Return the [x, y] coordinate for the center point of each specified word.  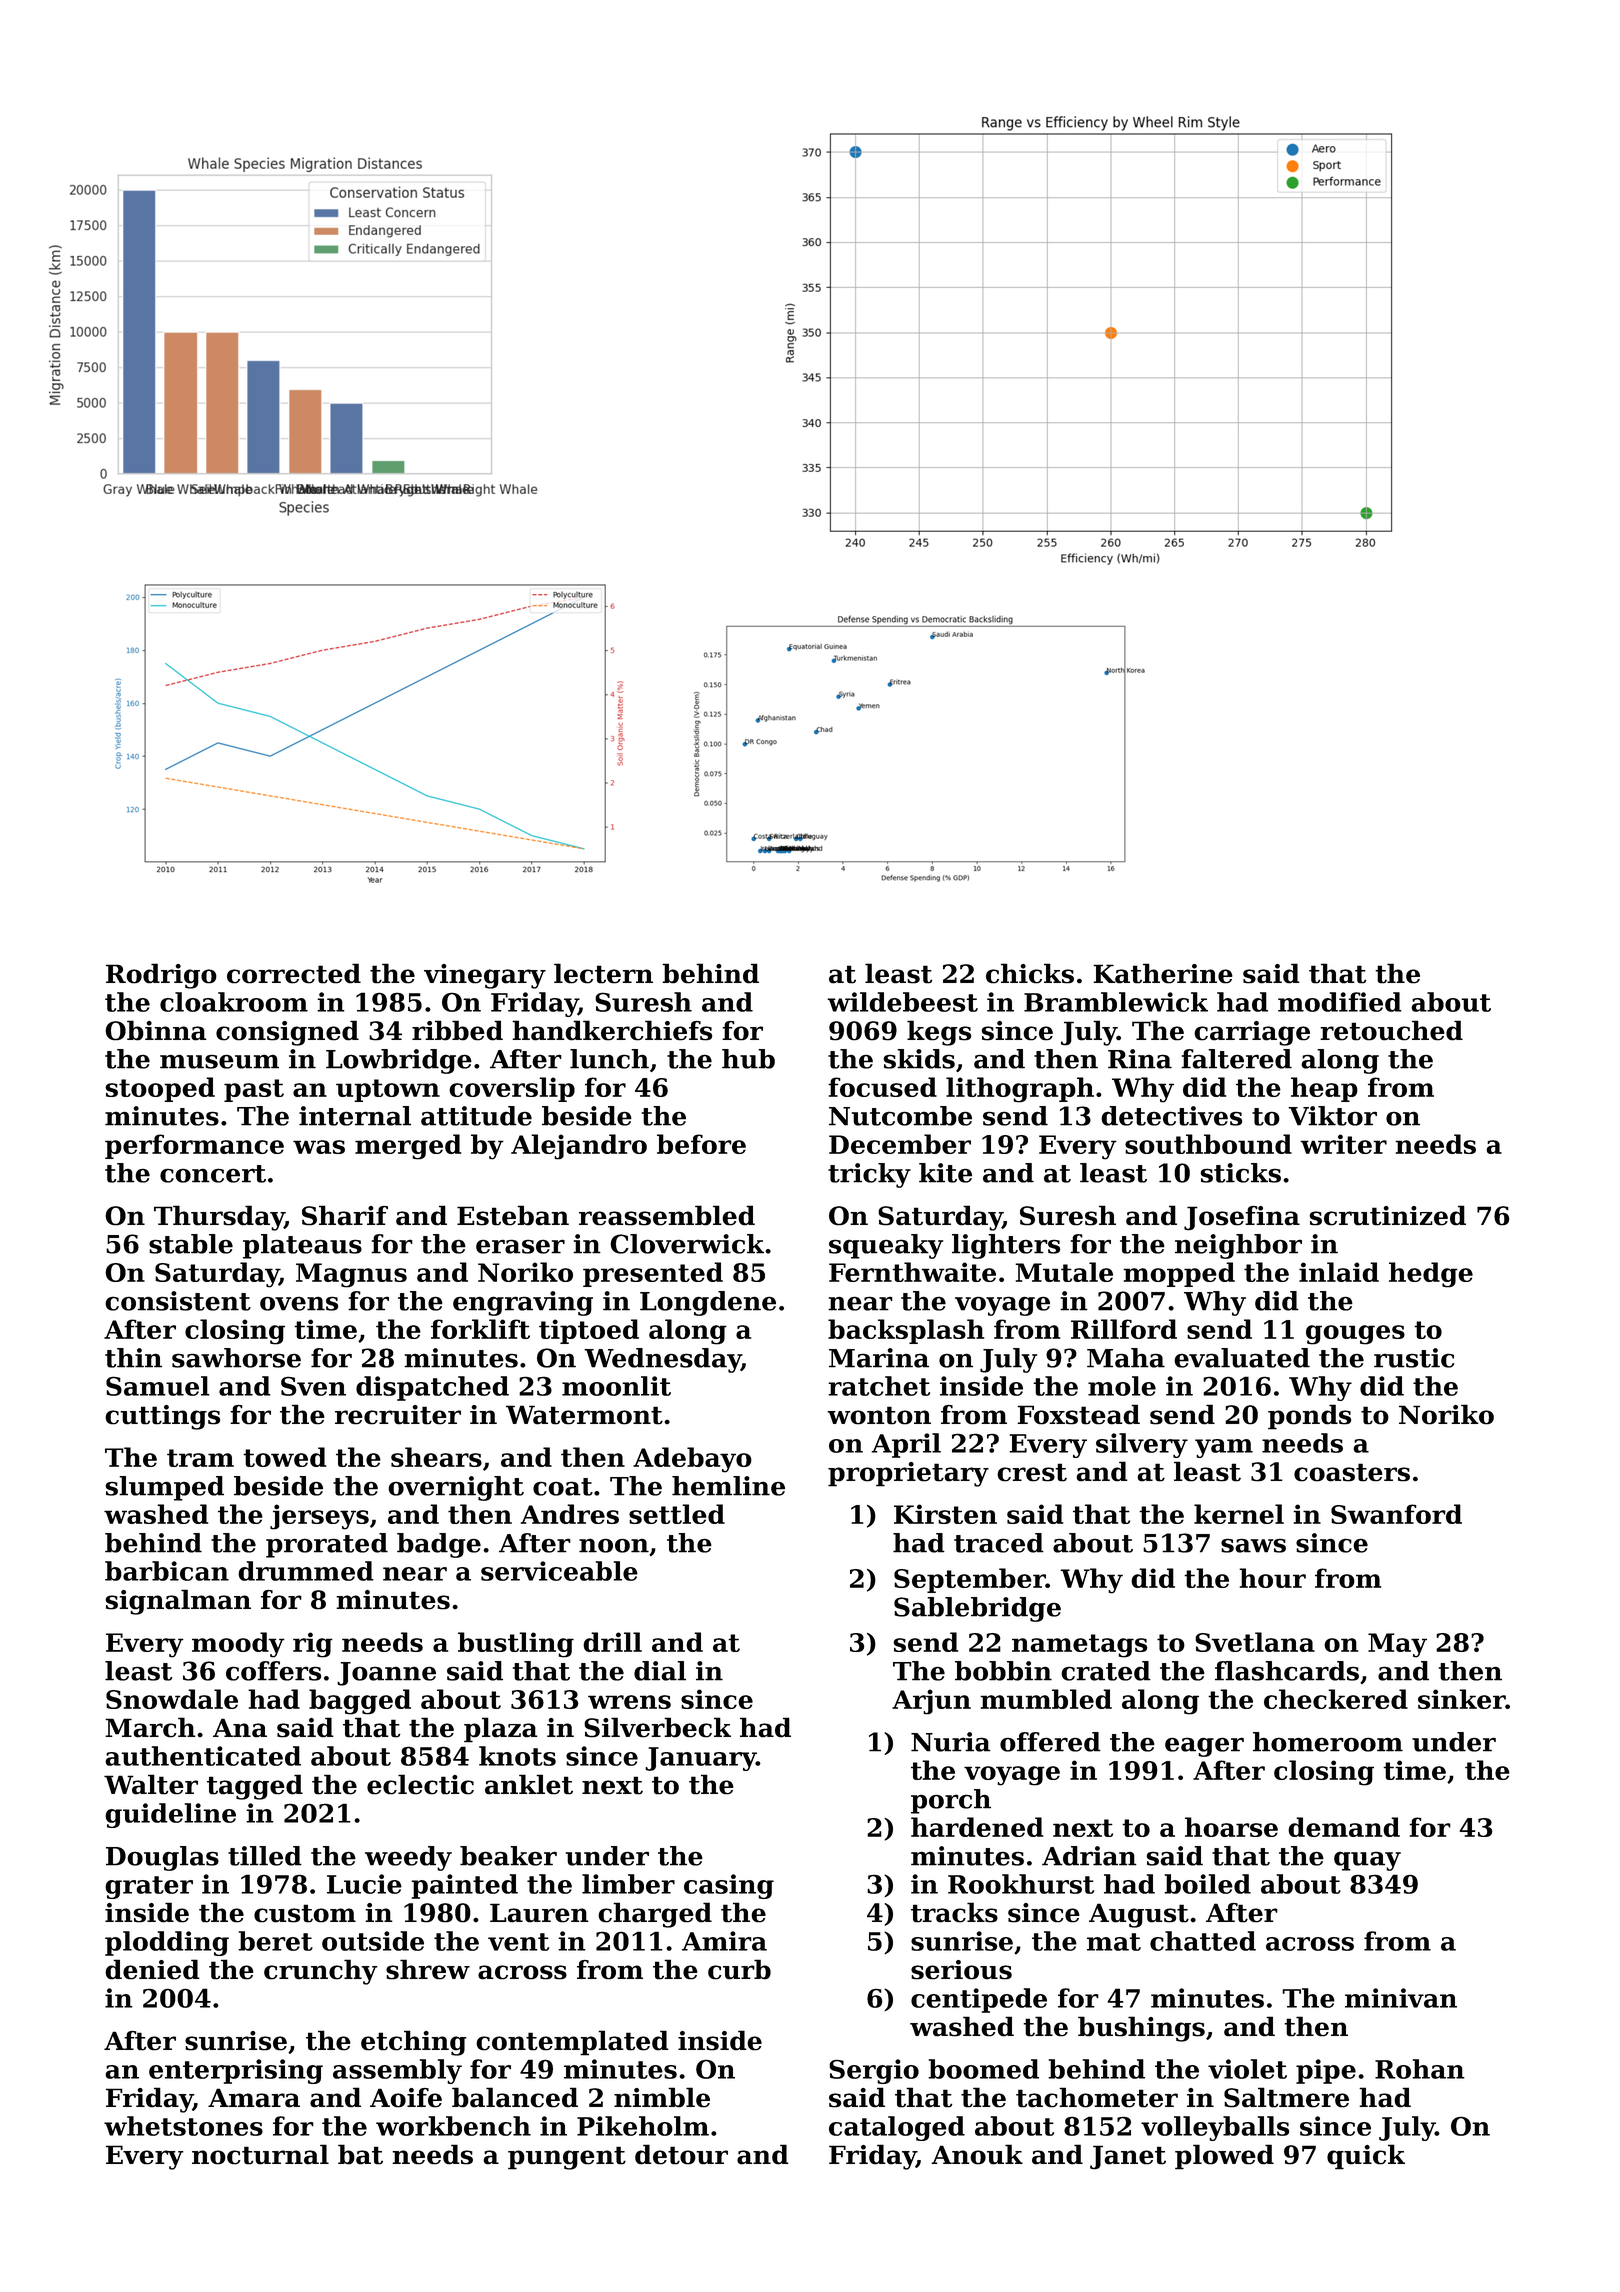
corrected [294, 973]
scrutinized [1387, 1215]
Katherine [1163, 973]
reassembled [667, 1215]
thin [133, 1358]
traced [999, 1543]
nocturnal [260, 2154]
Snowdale [172, 1699]
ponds [1309, 1417]
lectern [603, 973]
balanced [515, 2097]
